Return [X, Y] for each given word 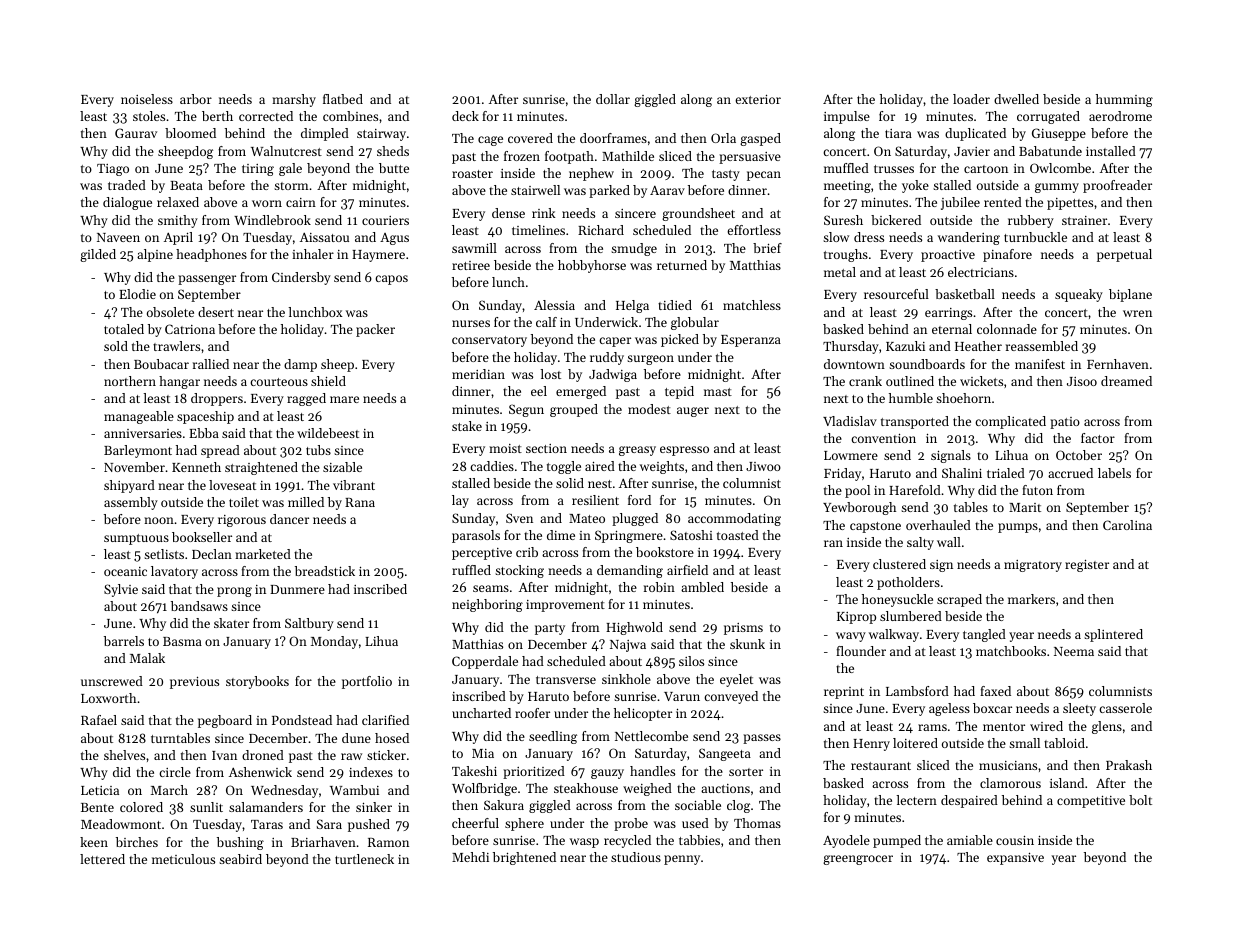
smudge [634, 249]
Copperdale [485, 662]
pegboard [225, 721]
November [134, 467]
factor [1098, 438]
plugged [635, 519]
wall [949, 542]
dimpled [325, 134]
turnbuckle [1035, 237]
